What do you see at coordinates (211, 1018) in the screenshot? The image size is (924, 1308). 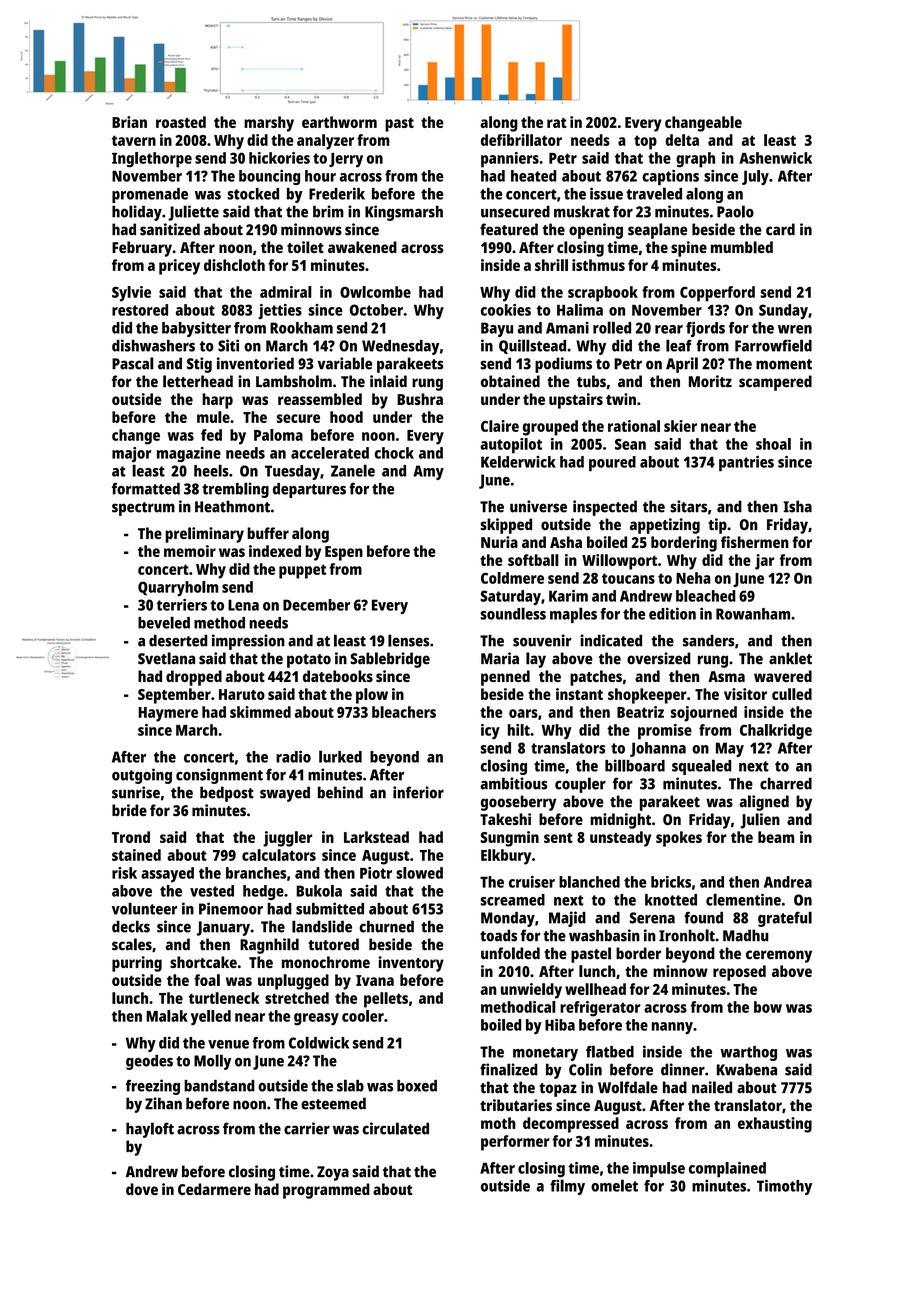 I see `yelled` at bounding box center [211, 1018].
